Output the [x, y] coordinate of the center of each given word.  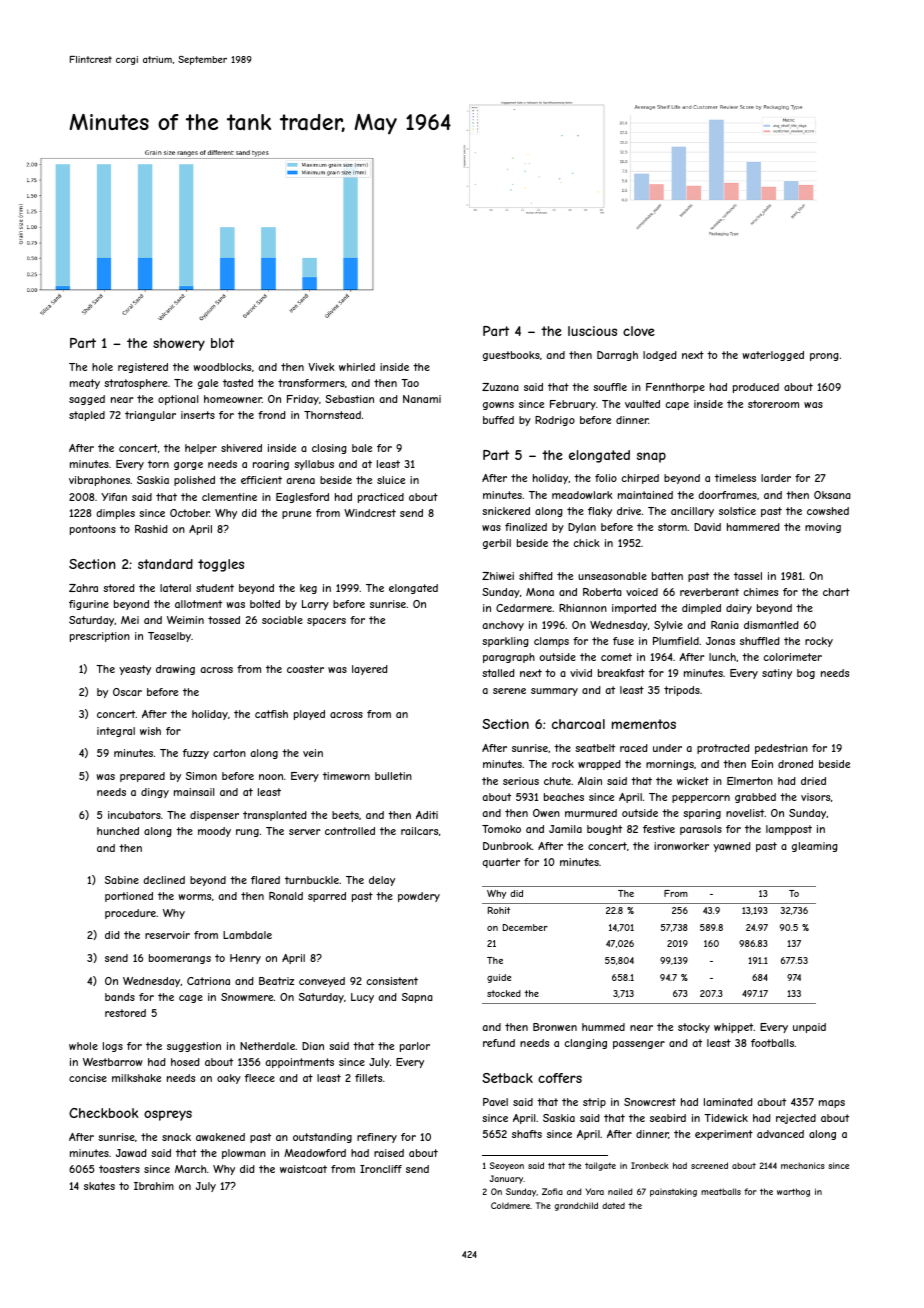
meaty [85, 384]
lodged [660, 356]
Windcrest [370, 513]
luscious [592, 331]
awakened [220, 1137]
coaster [305, 669]
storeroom [773, 404]
